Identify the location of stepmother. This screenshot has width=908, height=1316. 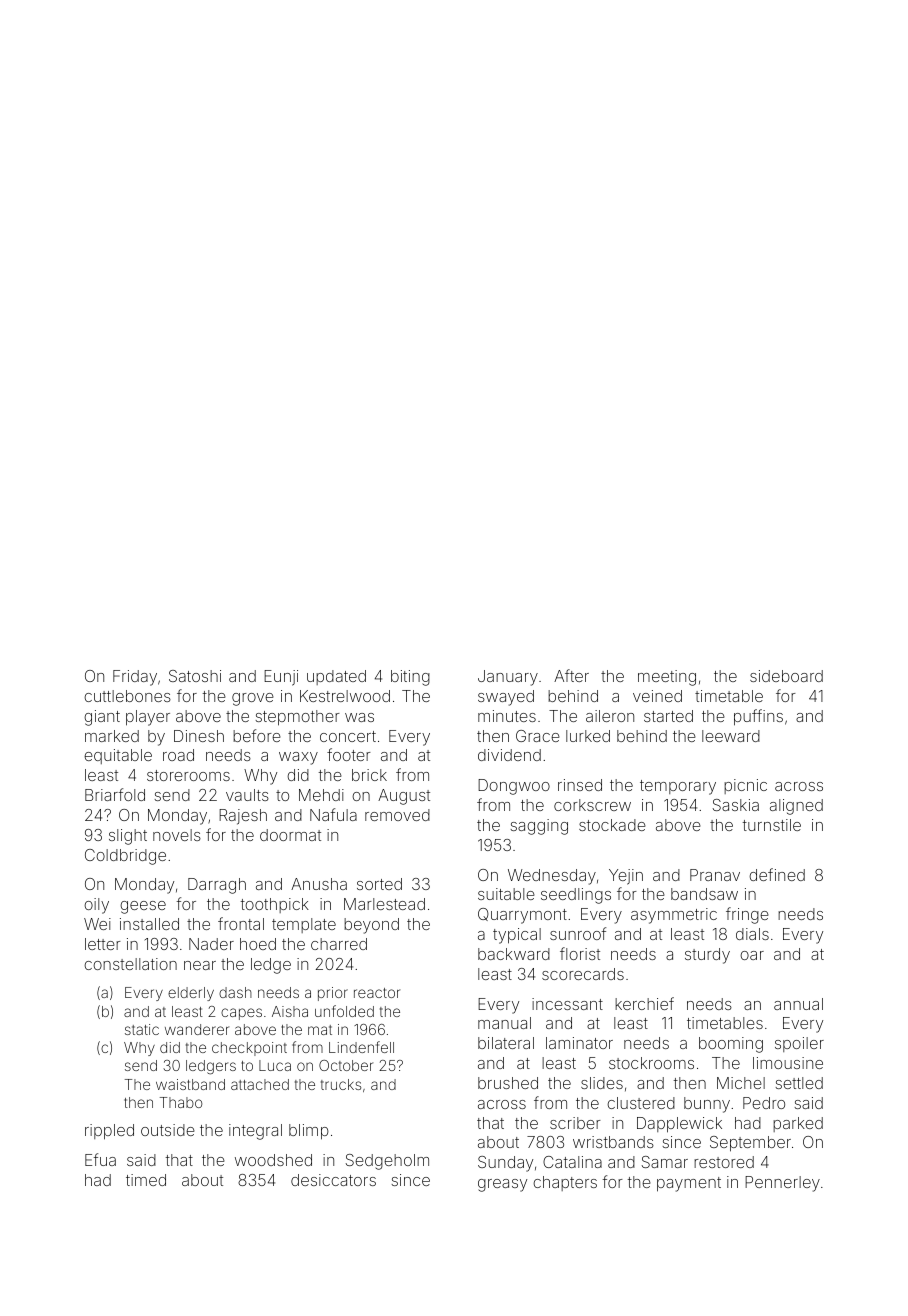
(297, 718).
